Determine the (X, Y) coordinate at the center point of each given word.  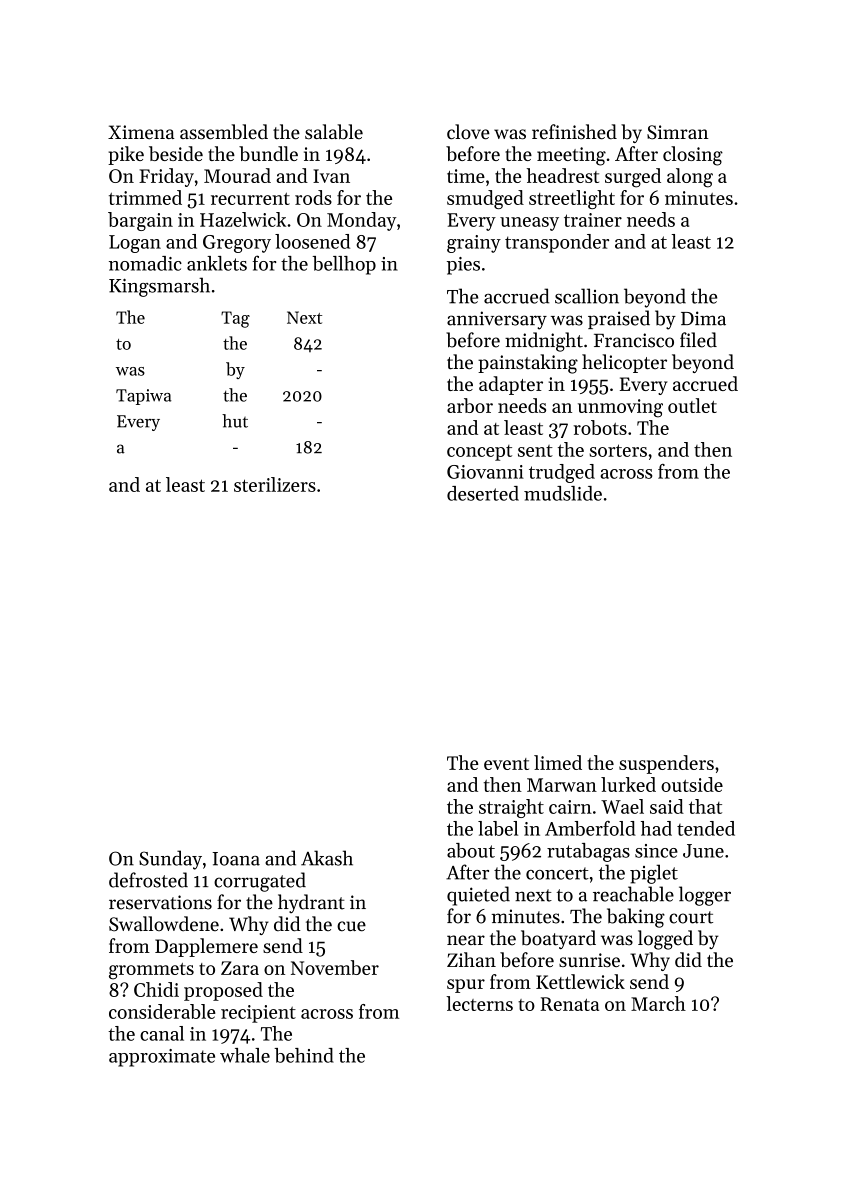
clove (468, 132)
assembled (224, 132)
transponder (557, 243)
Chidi (156, 989)
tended (706, 828)
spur (466, 986)
